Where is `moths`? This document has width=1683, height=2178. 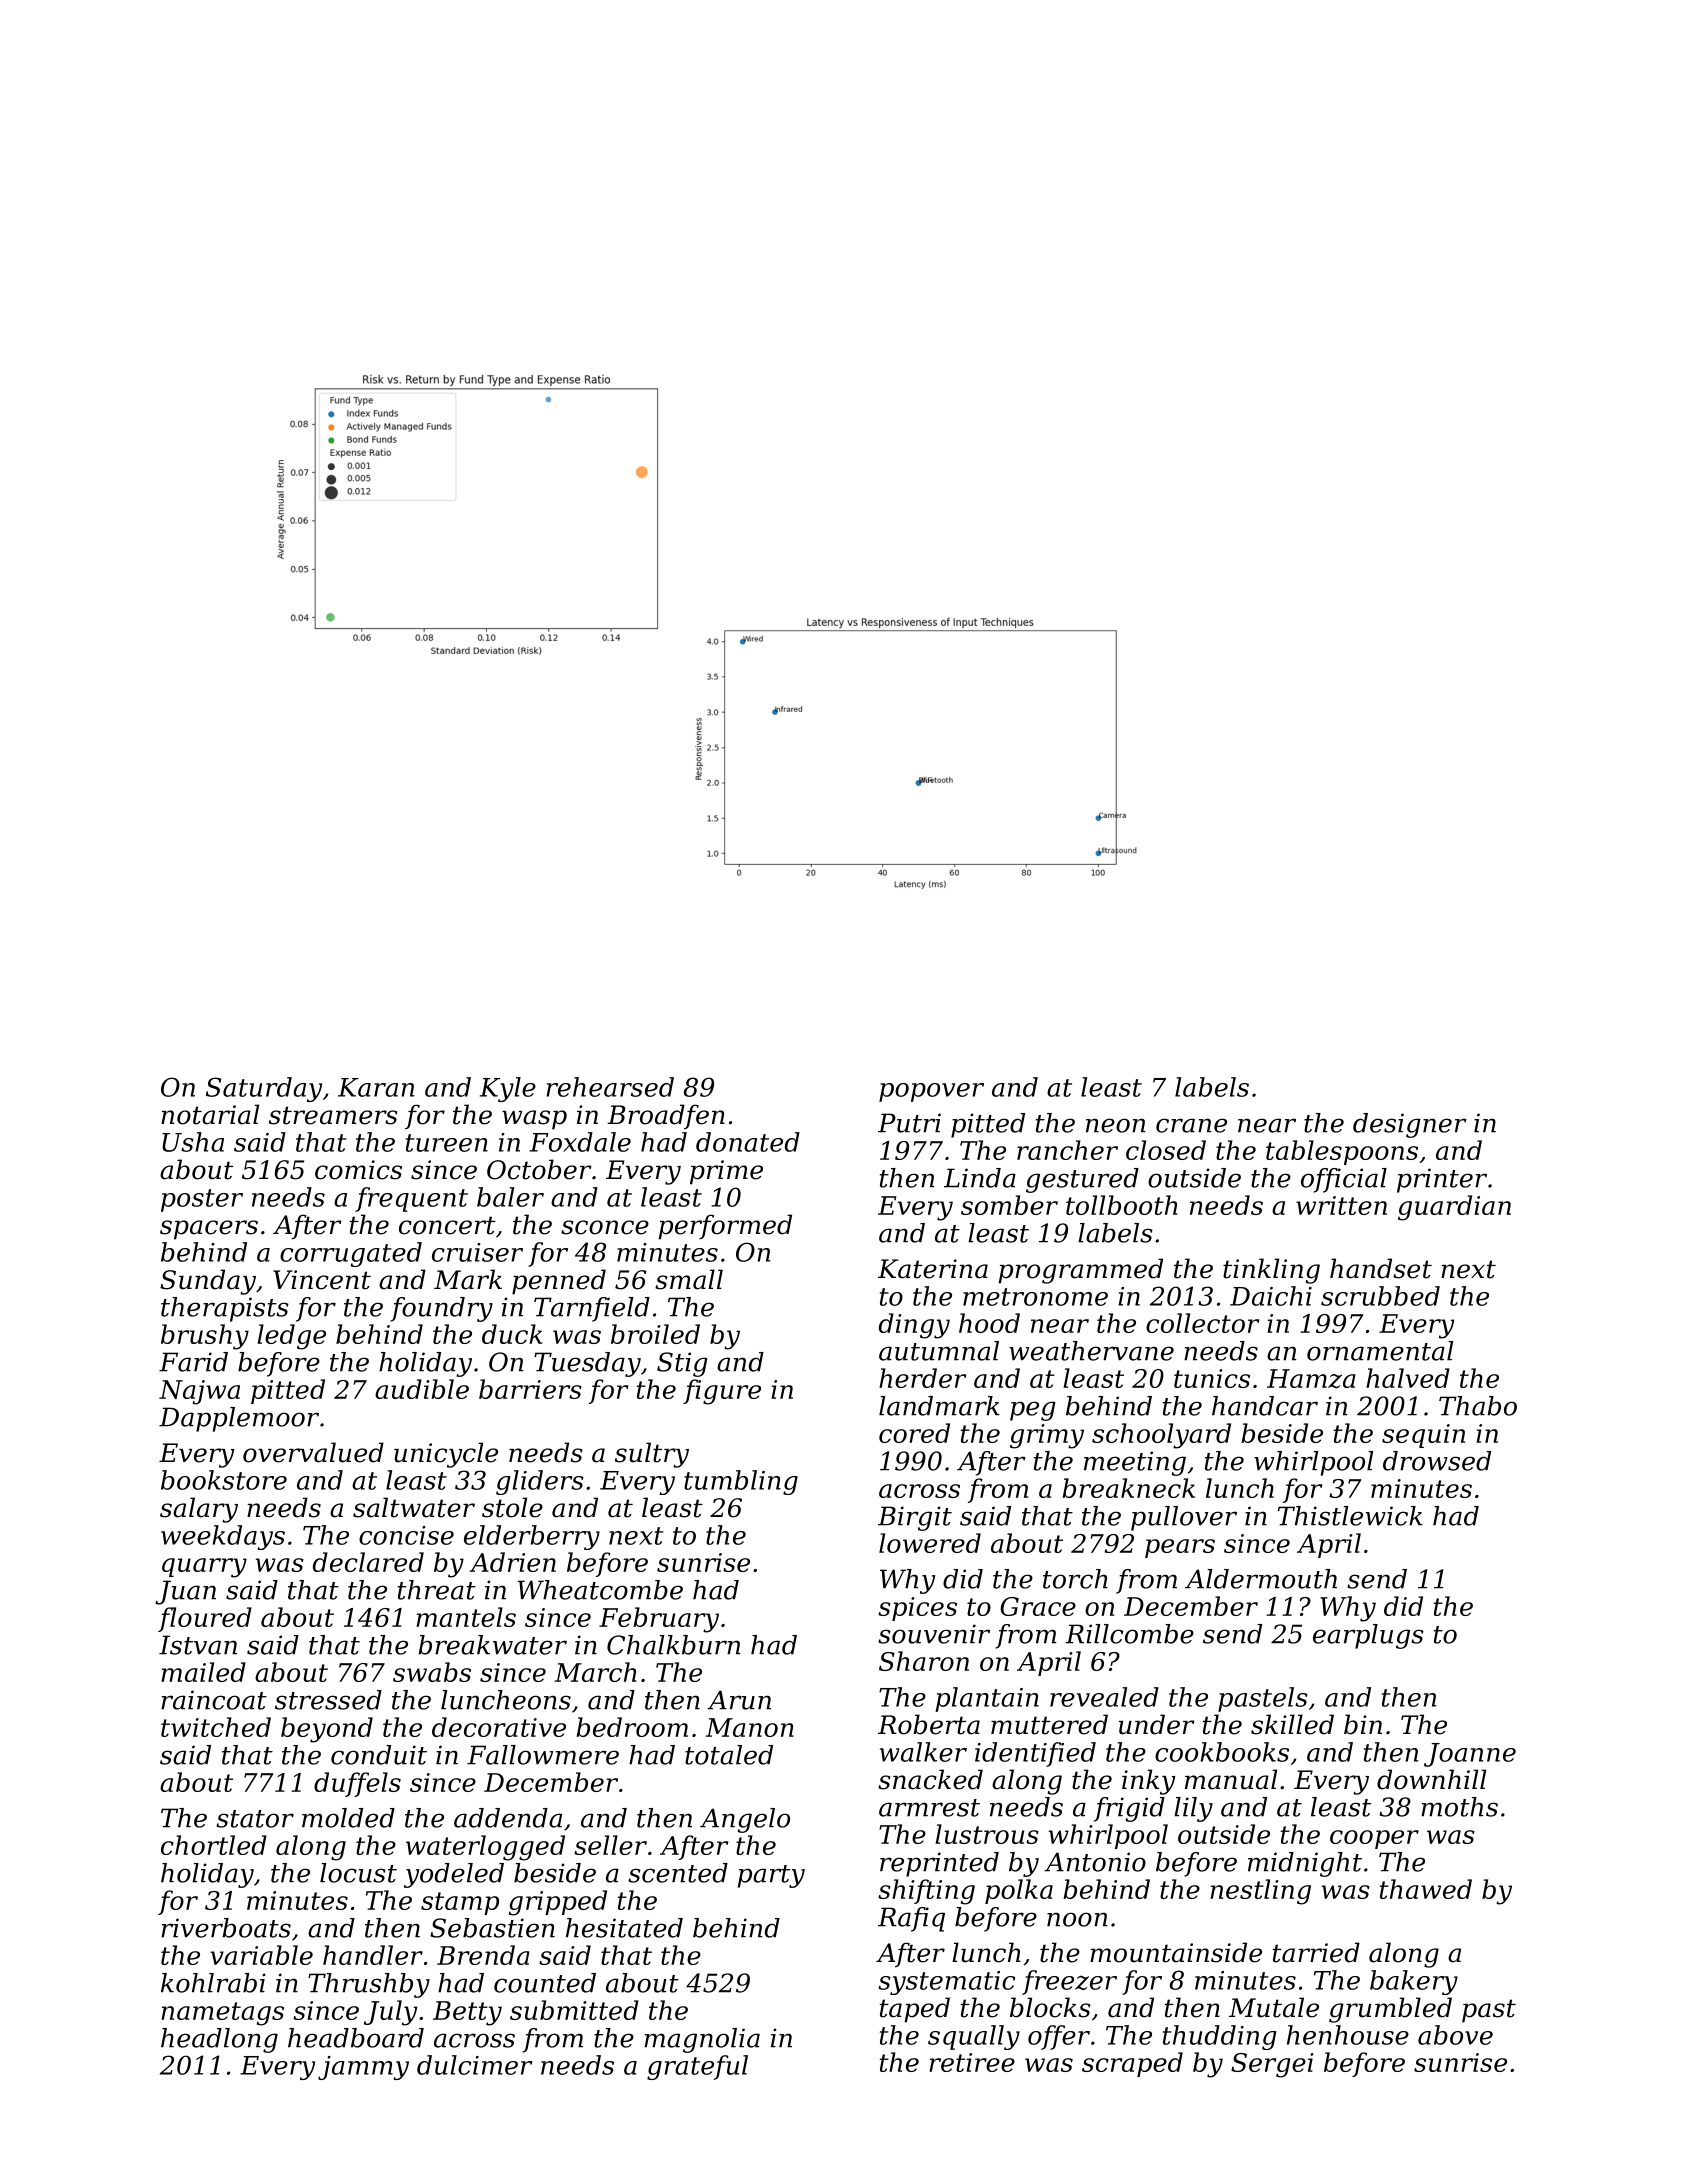 moths is located at coordinates (1459, 1807).
